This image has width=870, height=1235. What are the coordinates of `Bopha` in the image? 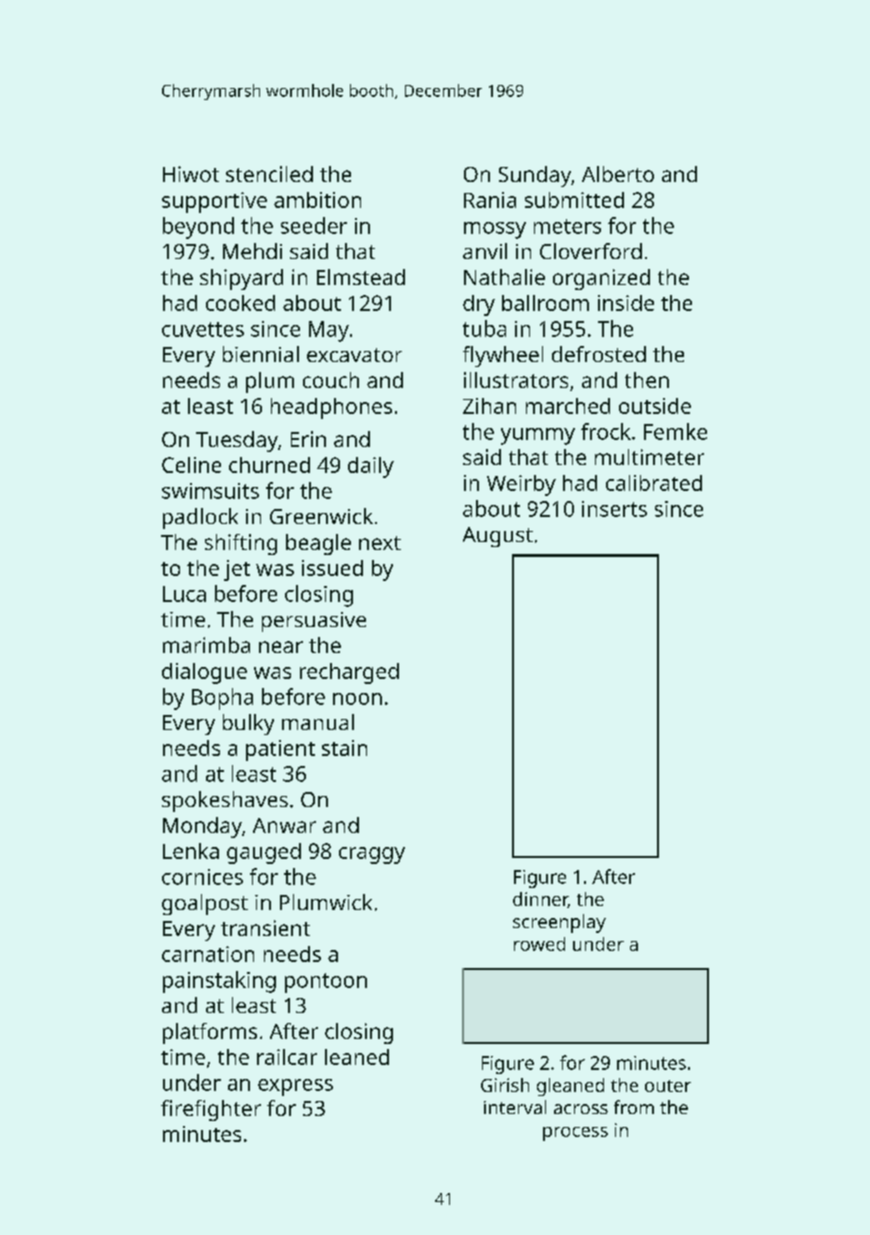 It's located at (222, 699).
